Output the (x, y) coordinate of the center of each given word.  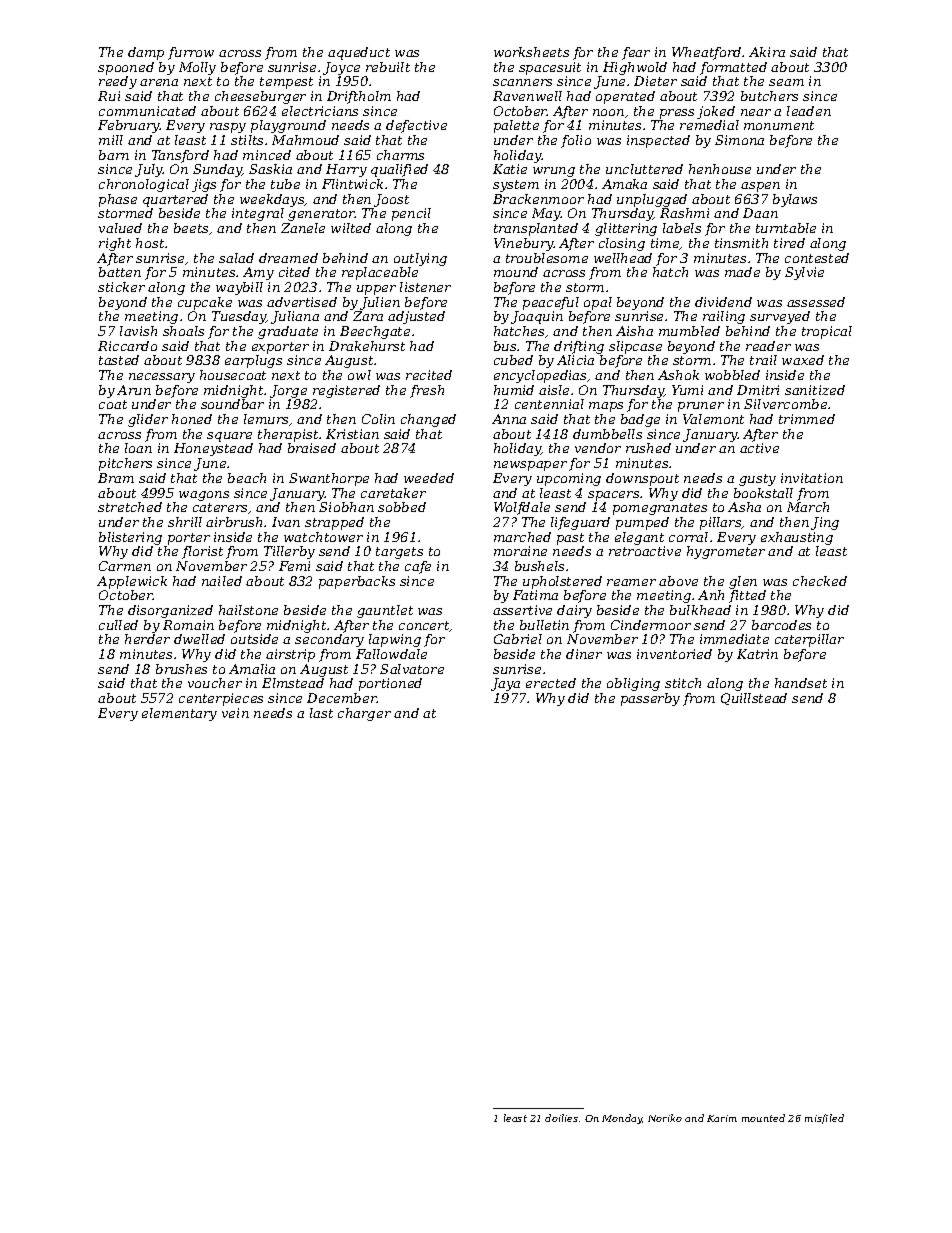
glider (148, 420)
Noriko (665, 1118)
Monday (622, 1119)
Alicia (575, 360)
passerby (650, 699)
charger (364, 714)
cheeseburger (260, 97)
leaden (809, 111)
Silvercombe (785, 404)
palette (516, 126)
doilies (561, 1118)
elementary (179, 714)
